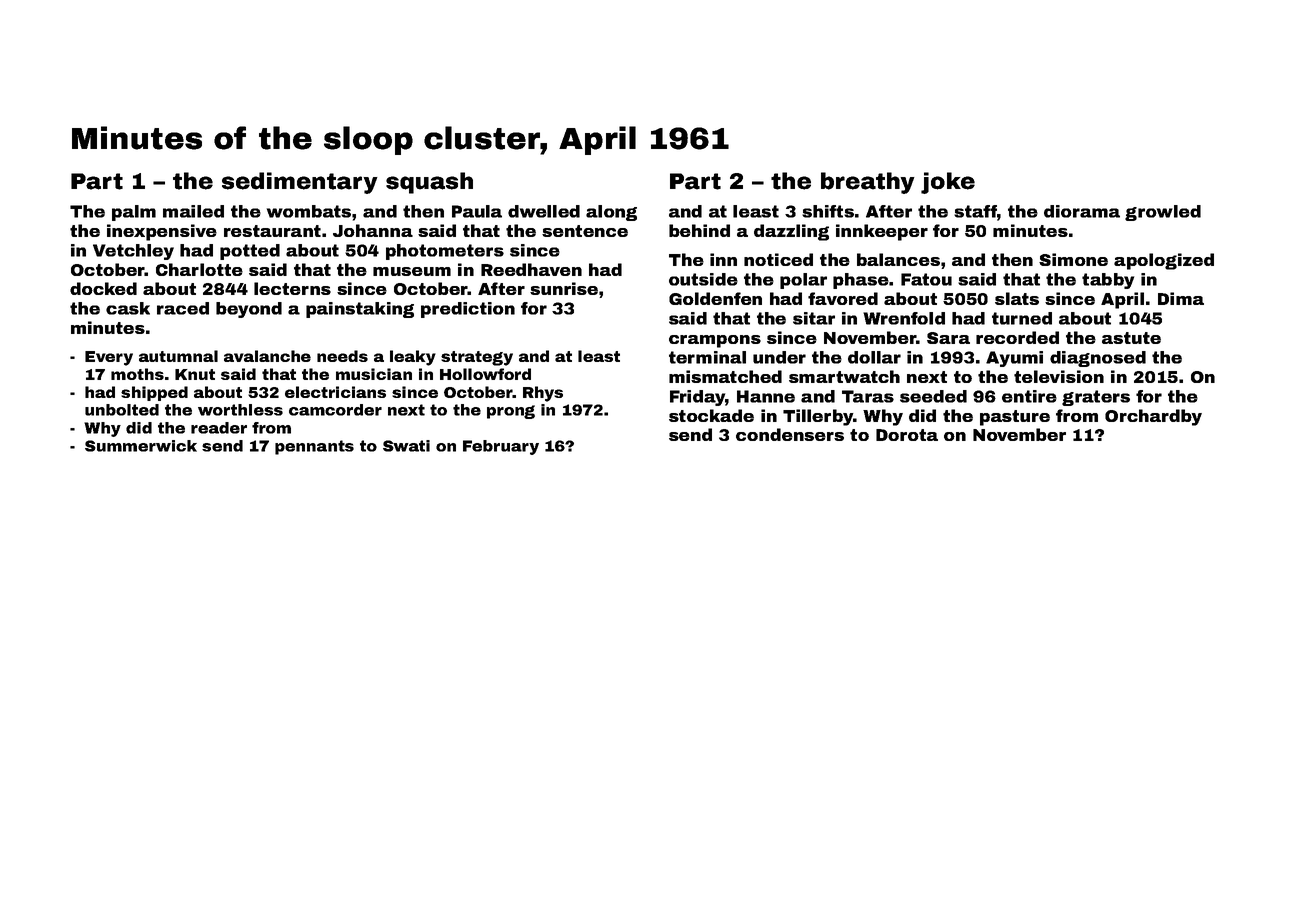  Describe the element at coordinates (141, 446) in the screenshot. I see `Summerwick` at that location.
